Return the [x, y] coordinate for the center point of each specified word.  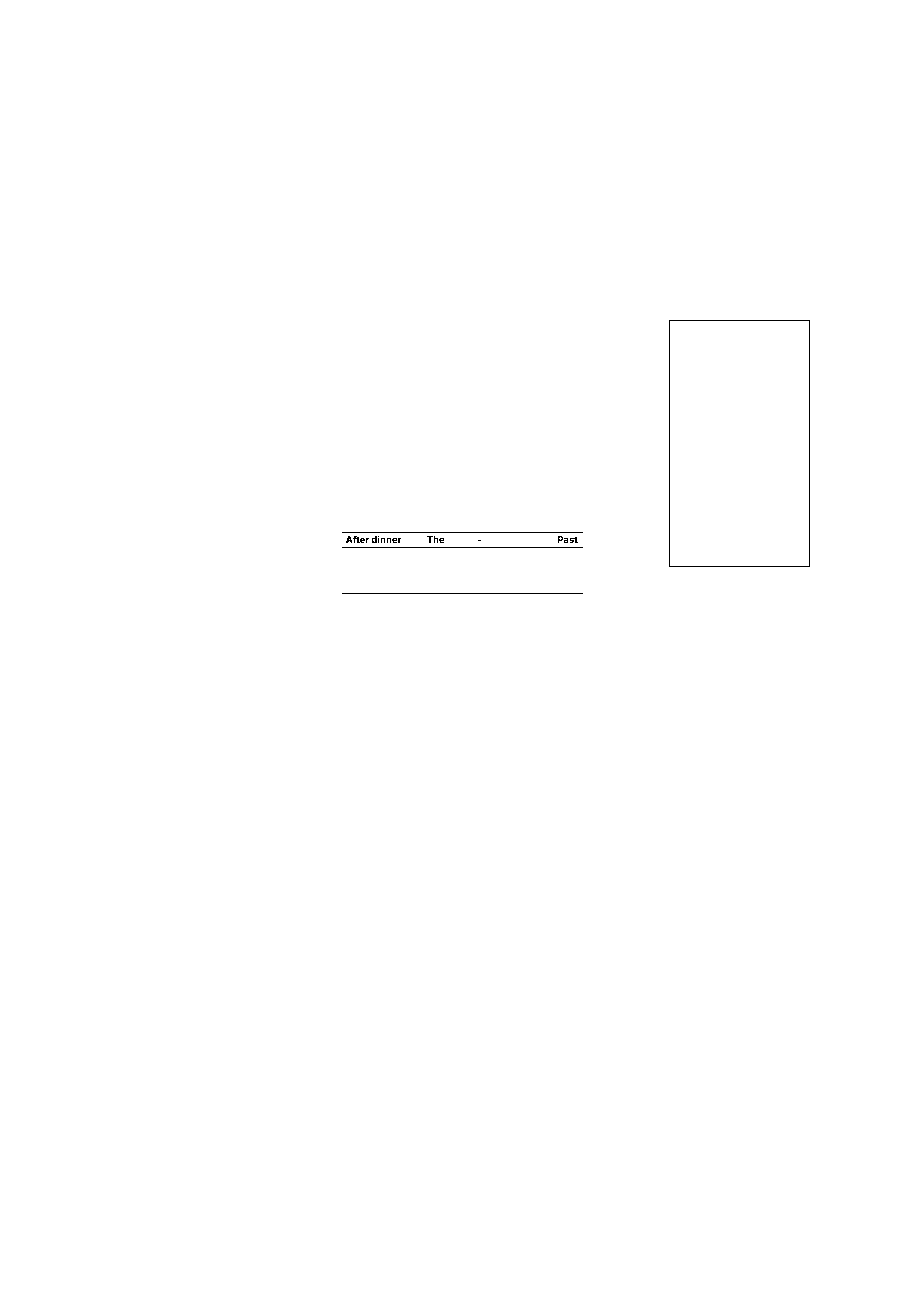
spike [560, 318]
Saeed [357, 396]
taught [134, 457]
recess [528, 169]
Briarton [551, 437]
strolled [250, 156]
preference [227, 623]
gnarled [167, 296]
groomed [85, 93]
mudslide [820, 84]
